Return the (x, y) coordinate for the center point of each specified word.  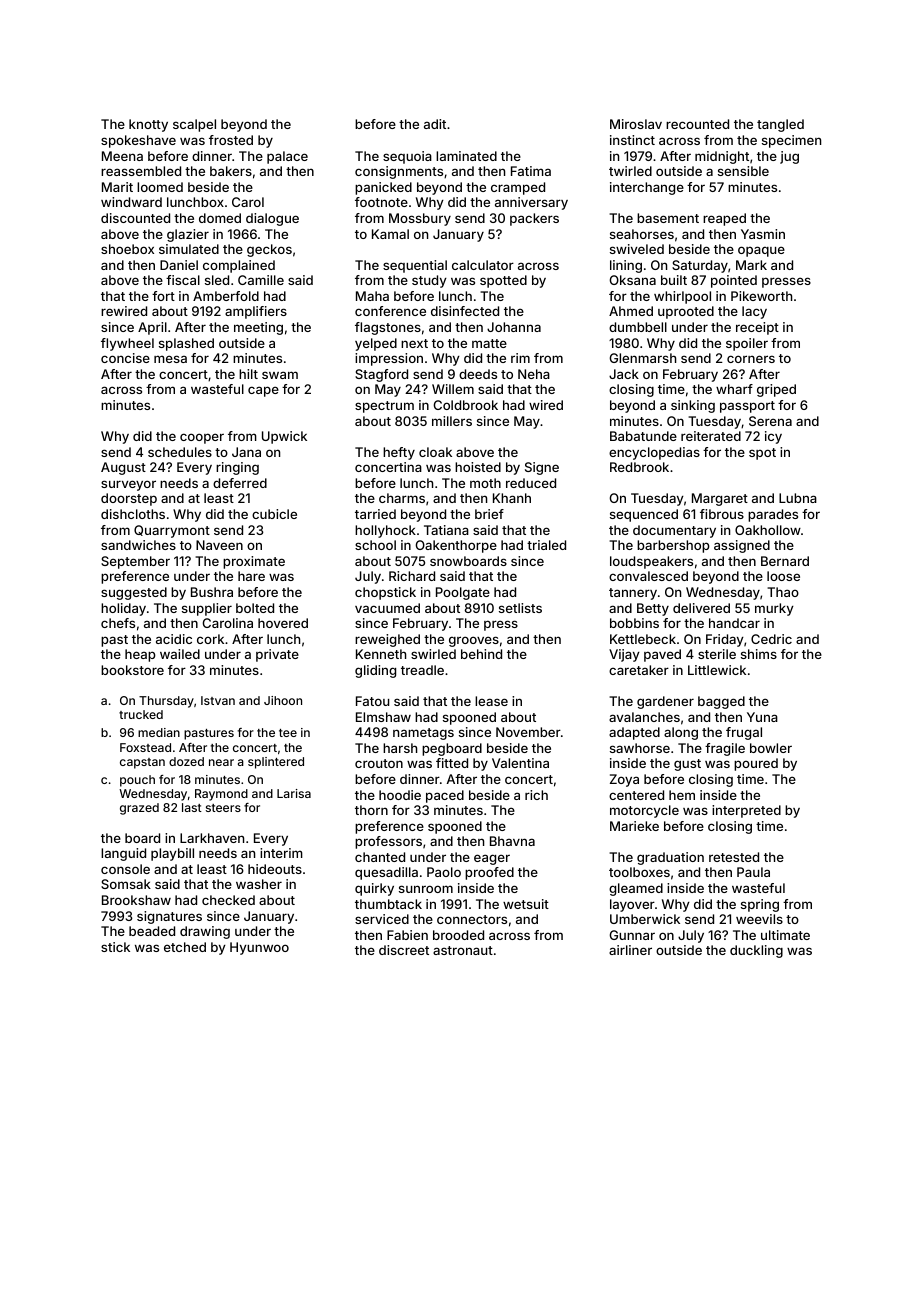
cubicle (274, 514)
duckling (756, 951)
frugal (744, 733)
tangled (780, 125)
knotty (148, 125)
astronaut (463, 950)
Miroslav (636, 124)
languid (123, 854)
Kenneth (381, 654)
